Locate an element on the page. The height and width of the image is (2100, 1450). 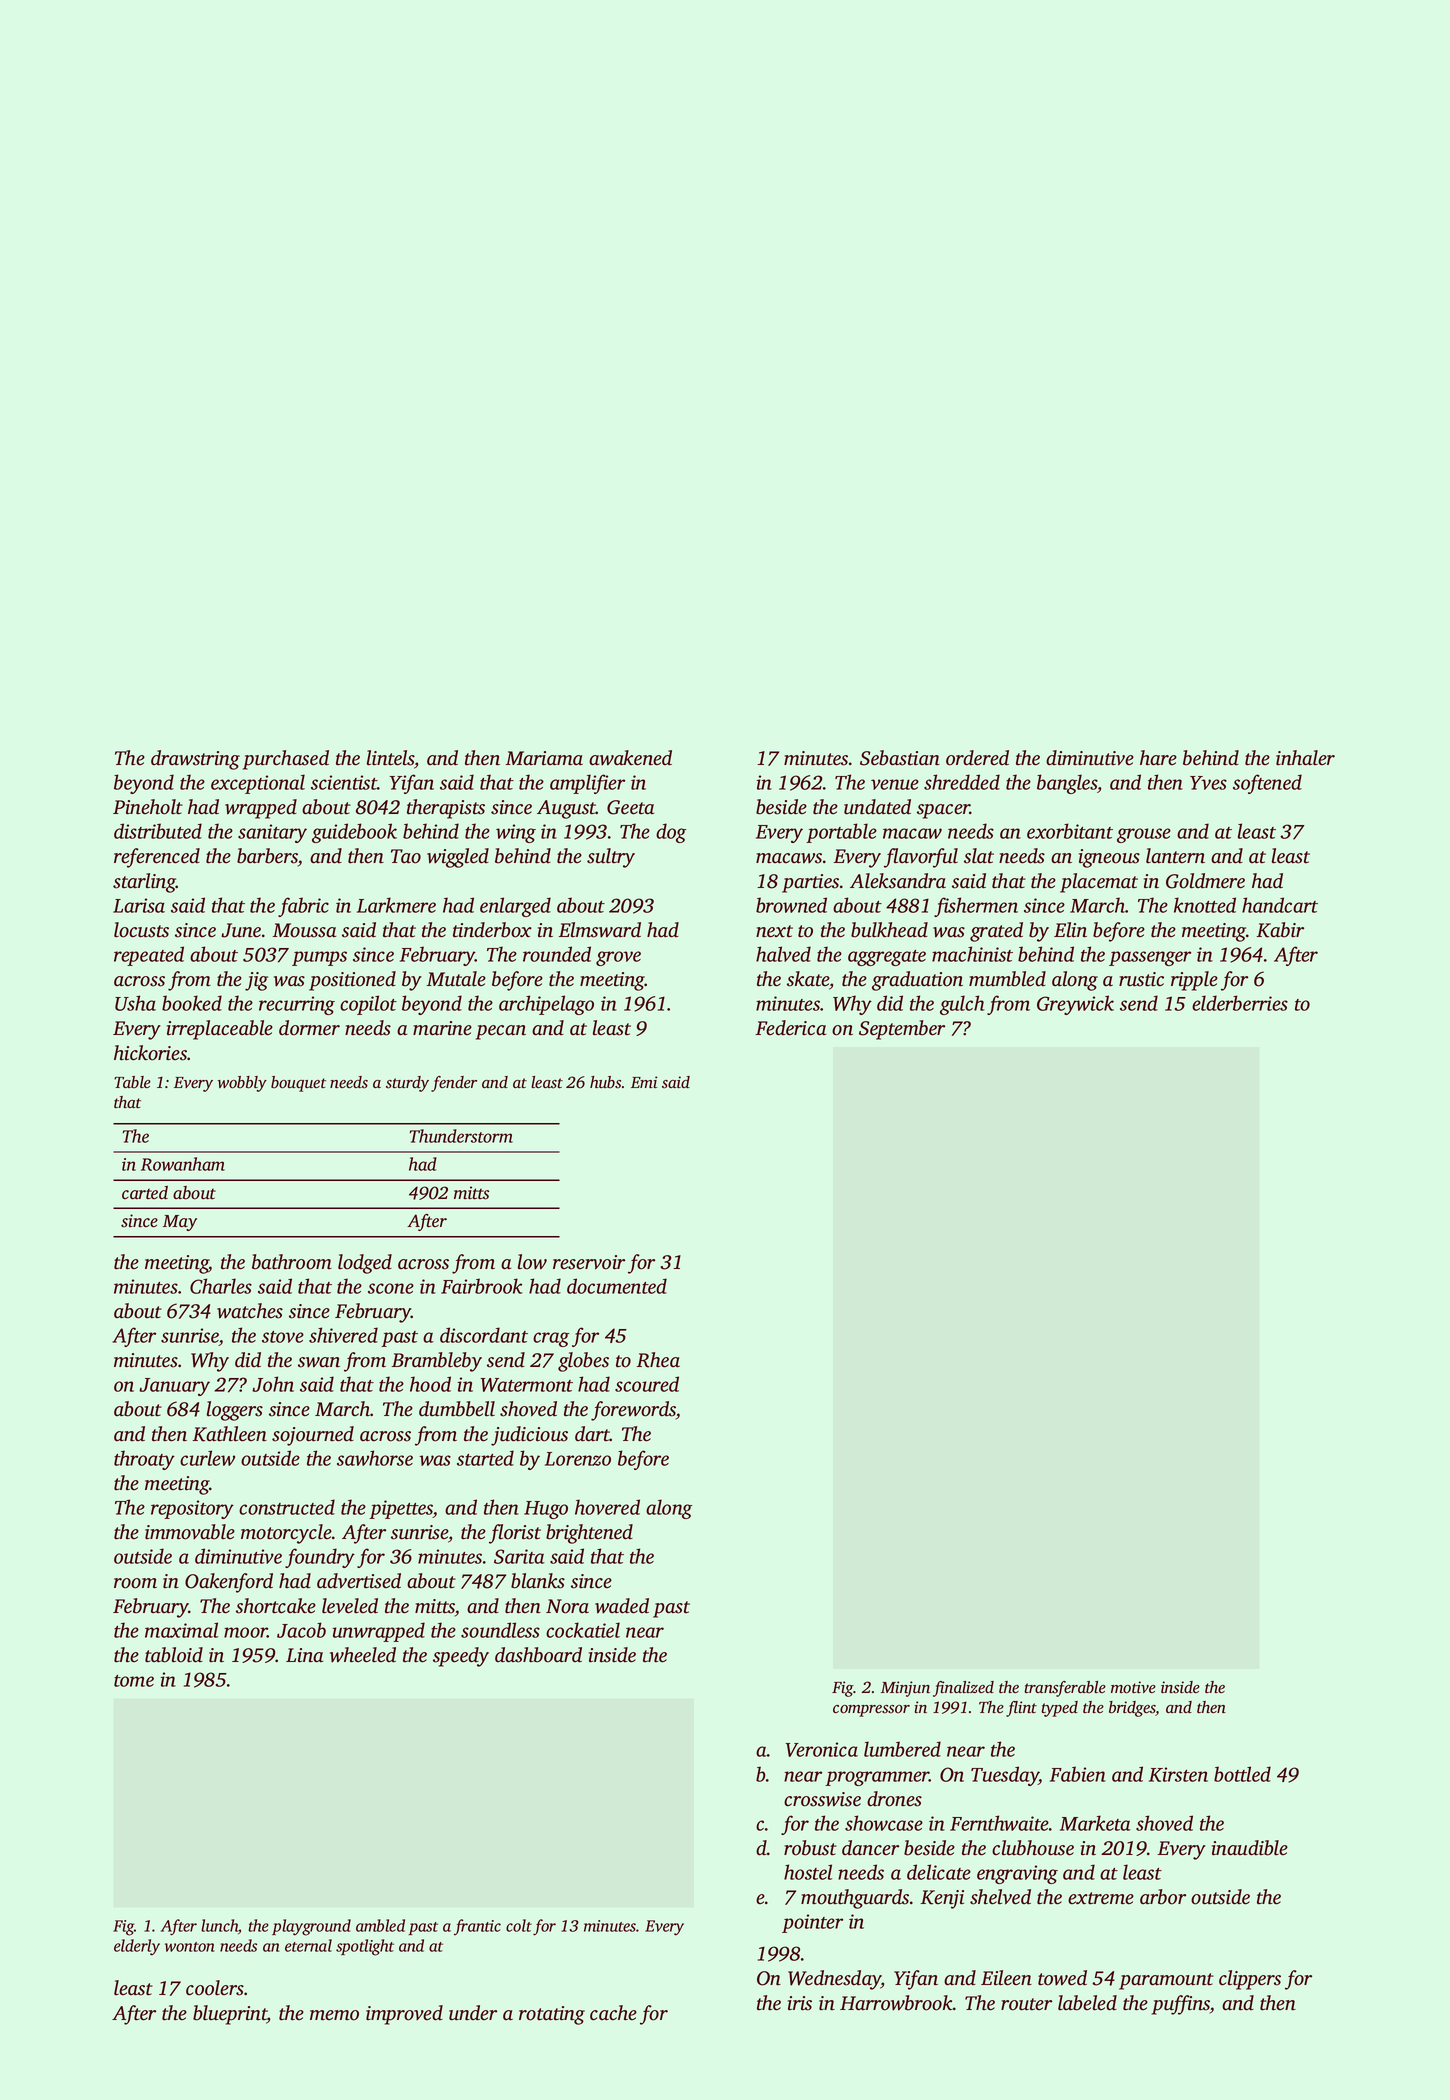
elderberries is located at coordinates (1240, 1003).
